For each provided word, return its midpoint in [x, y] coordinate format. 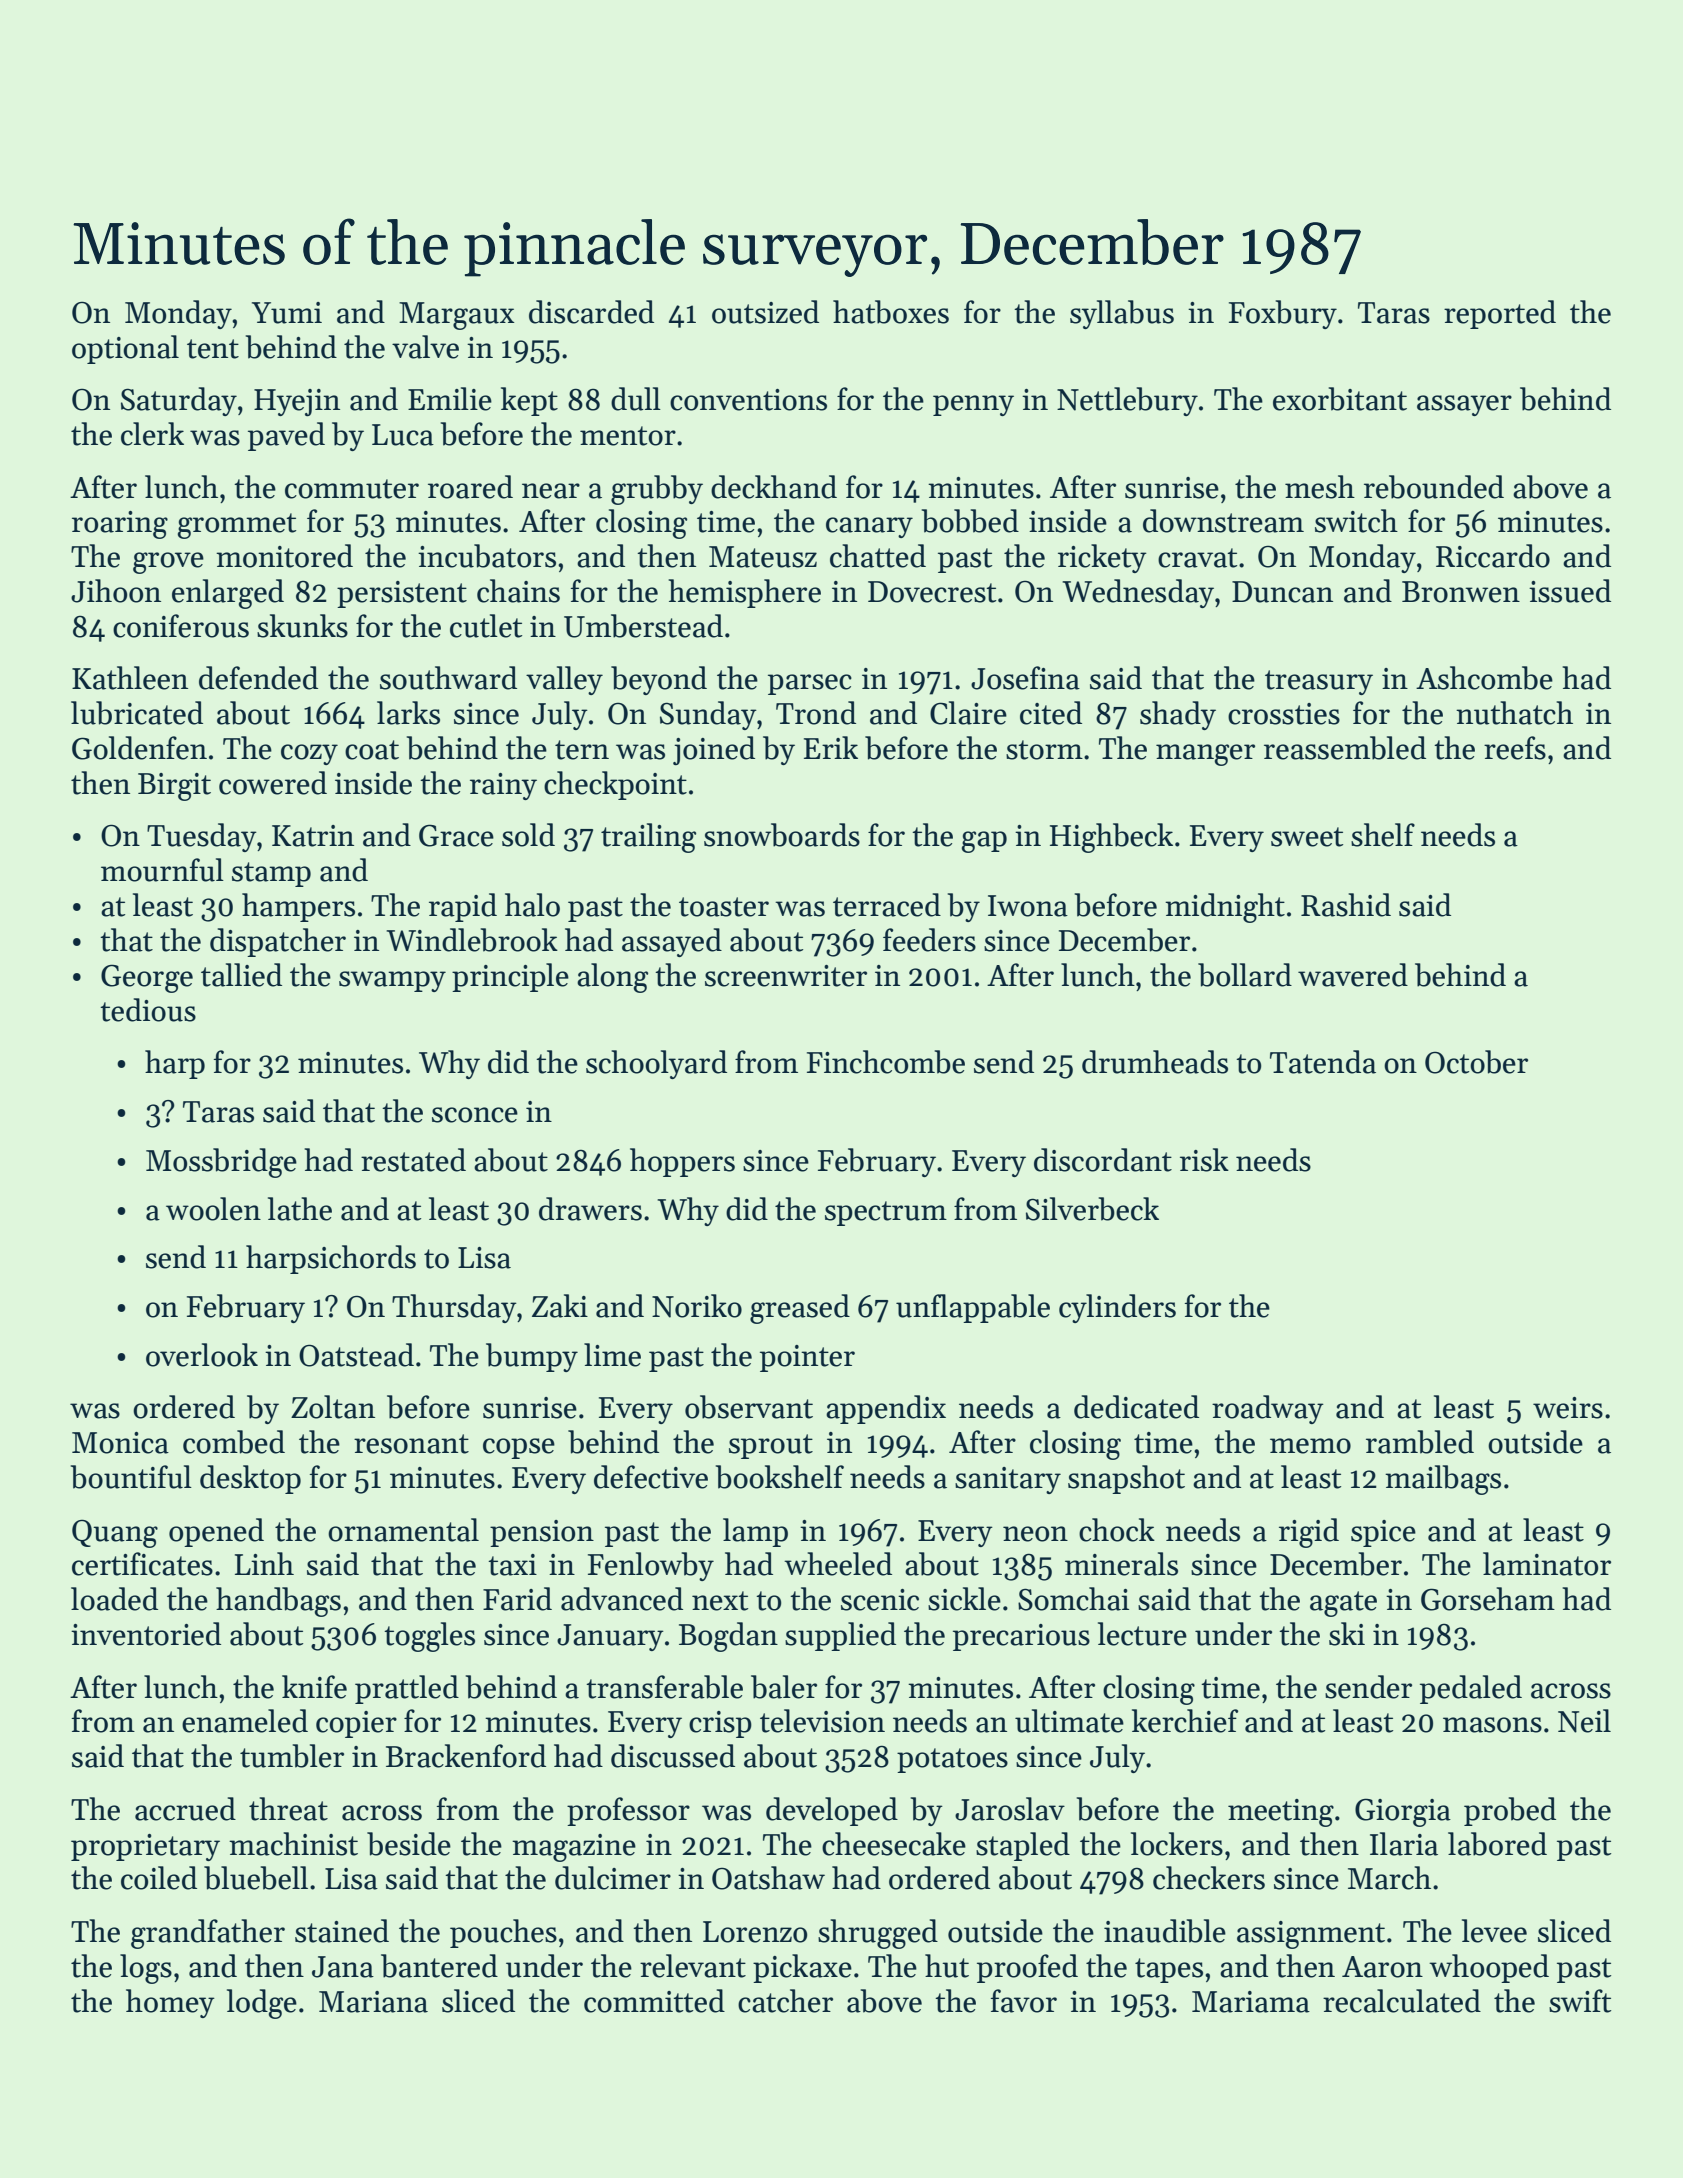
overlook [202, 1355]
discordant [1103, 1160]
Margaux [457, 316]
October [1476, 1062]
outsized [765, 312]
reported [1500, 314]
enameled [245, 1721]
